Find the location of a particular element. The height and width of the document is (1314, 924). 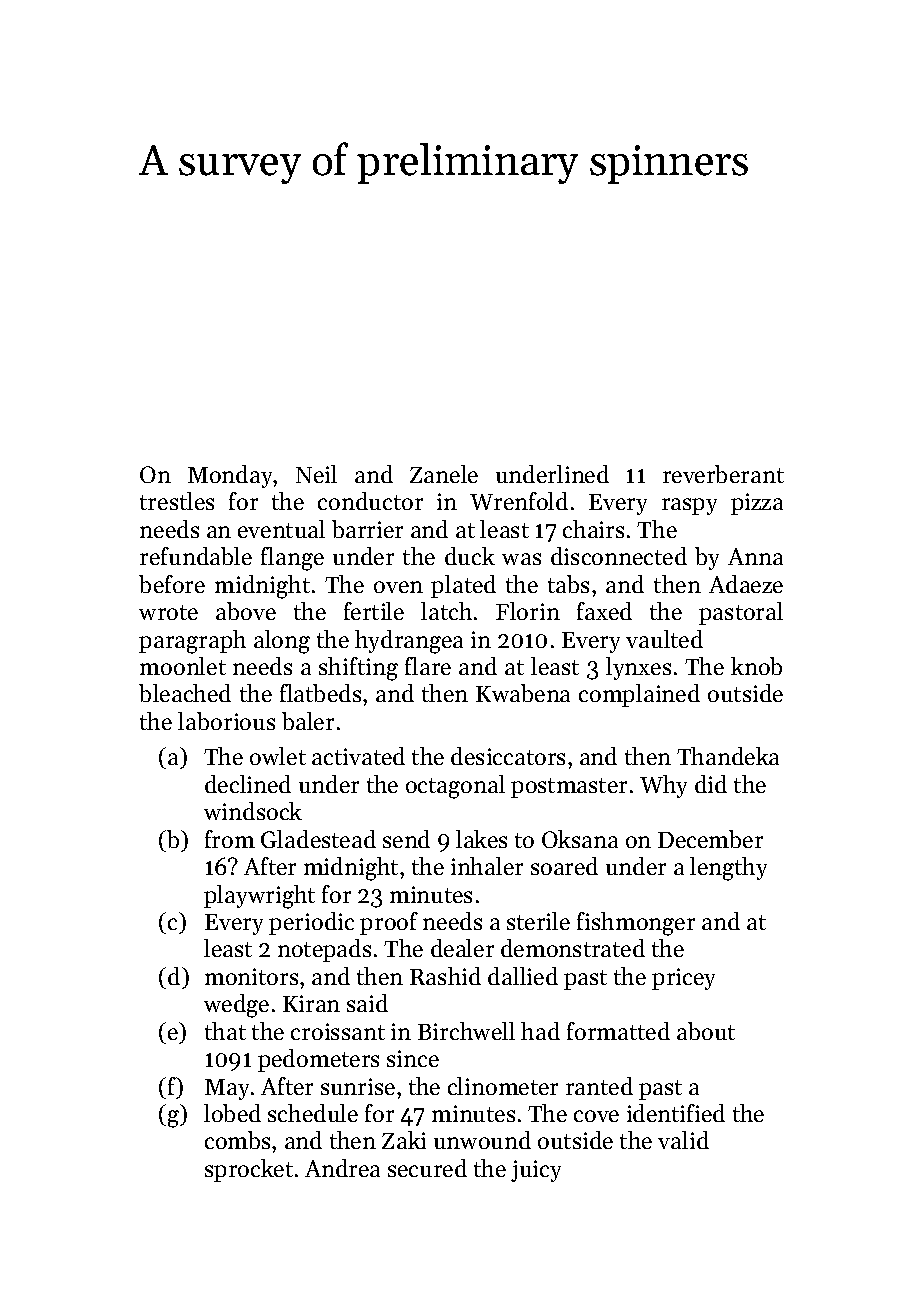

activated is located at coordinates (358, 756).
